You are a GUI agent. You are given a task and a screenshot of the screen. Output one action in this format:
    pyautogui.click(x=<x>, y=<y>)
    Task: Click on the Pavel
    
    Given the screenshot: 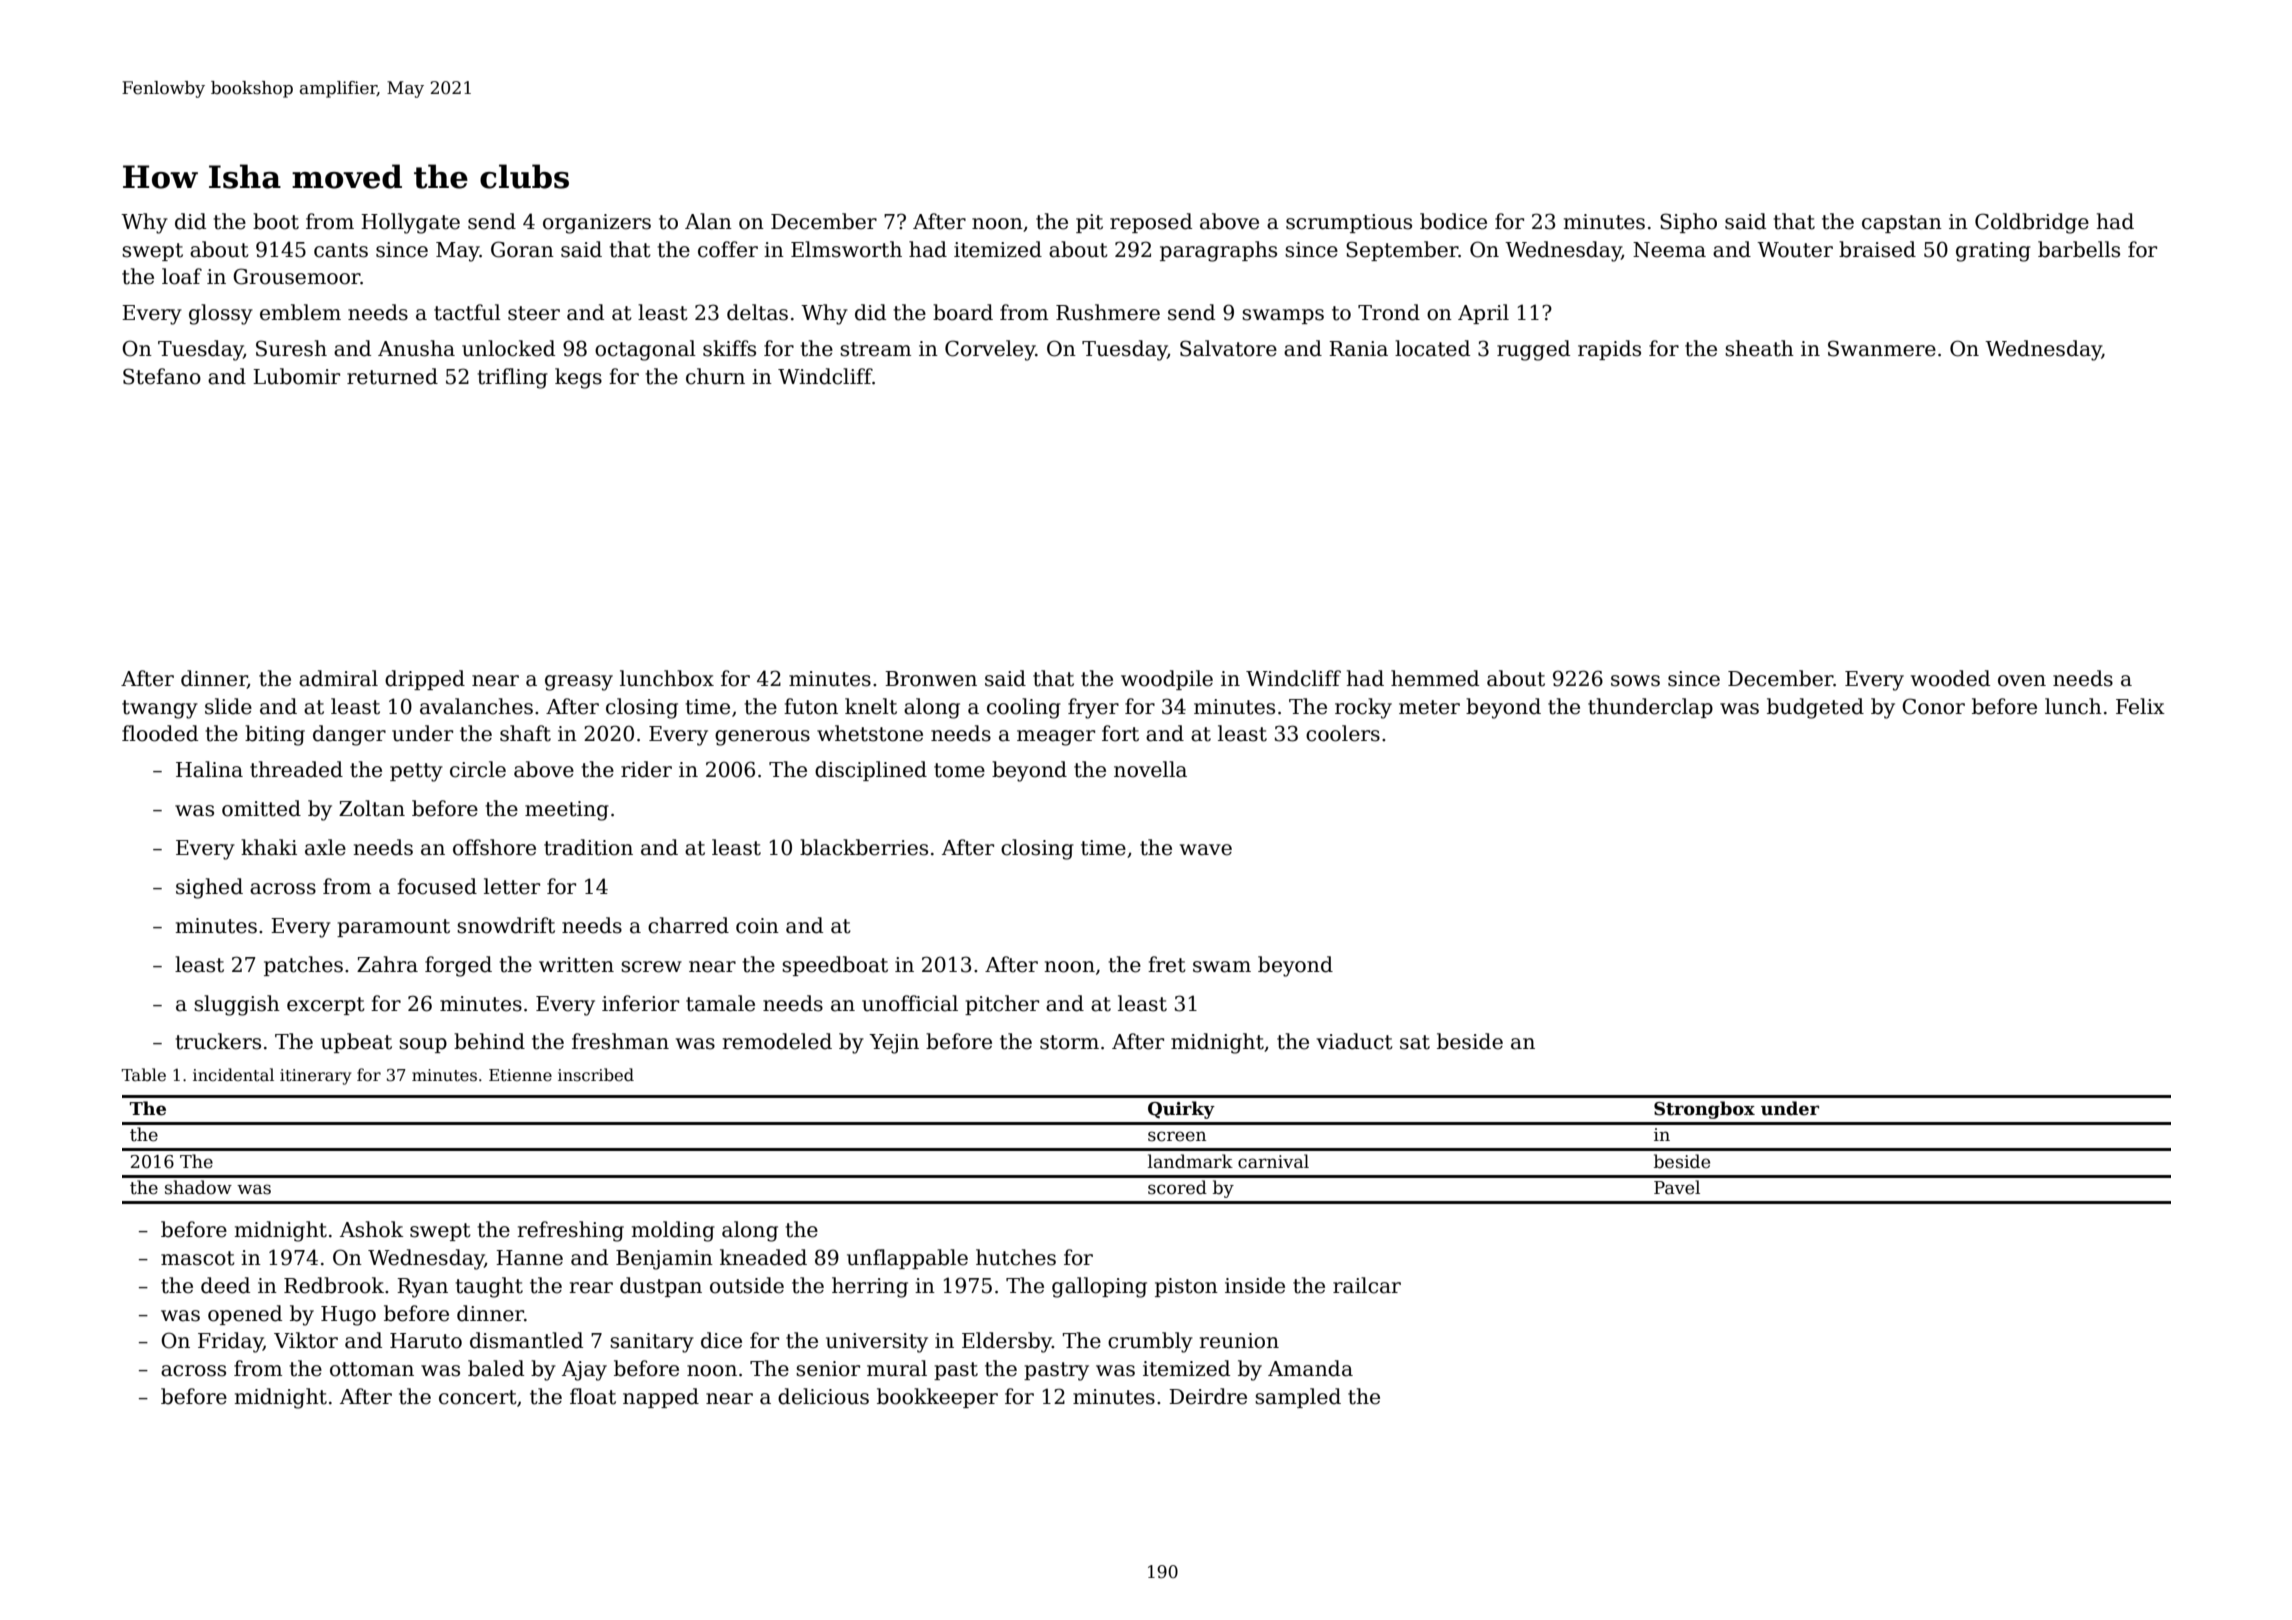 What is the action you would take?
    pyautogui.click(x=1677, y=1187)
